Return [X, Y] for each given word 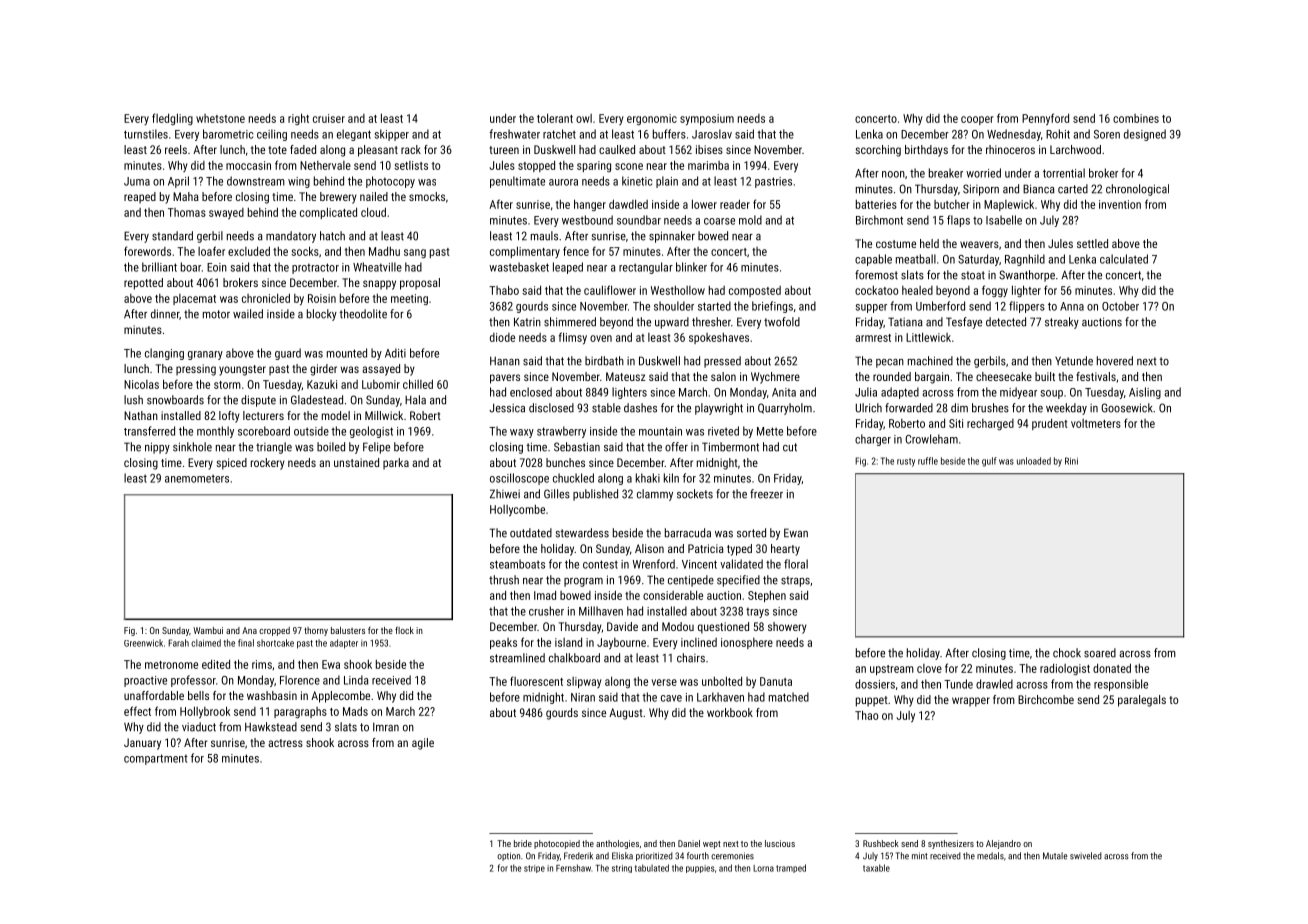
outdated [531, 533]
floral [796, 564]
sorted [751, 533]
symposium [707, 120]
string [622, 869]
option [508, 856]
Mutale [1055, 856]
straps [795, 581]
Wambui [208, 630]
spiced [231, 464]
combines [1136, 118]
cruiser [329, 118]
